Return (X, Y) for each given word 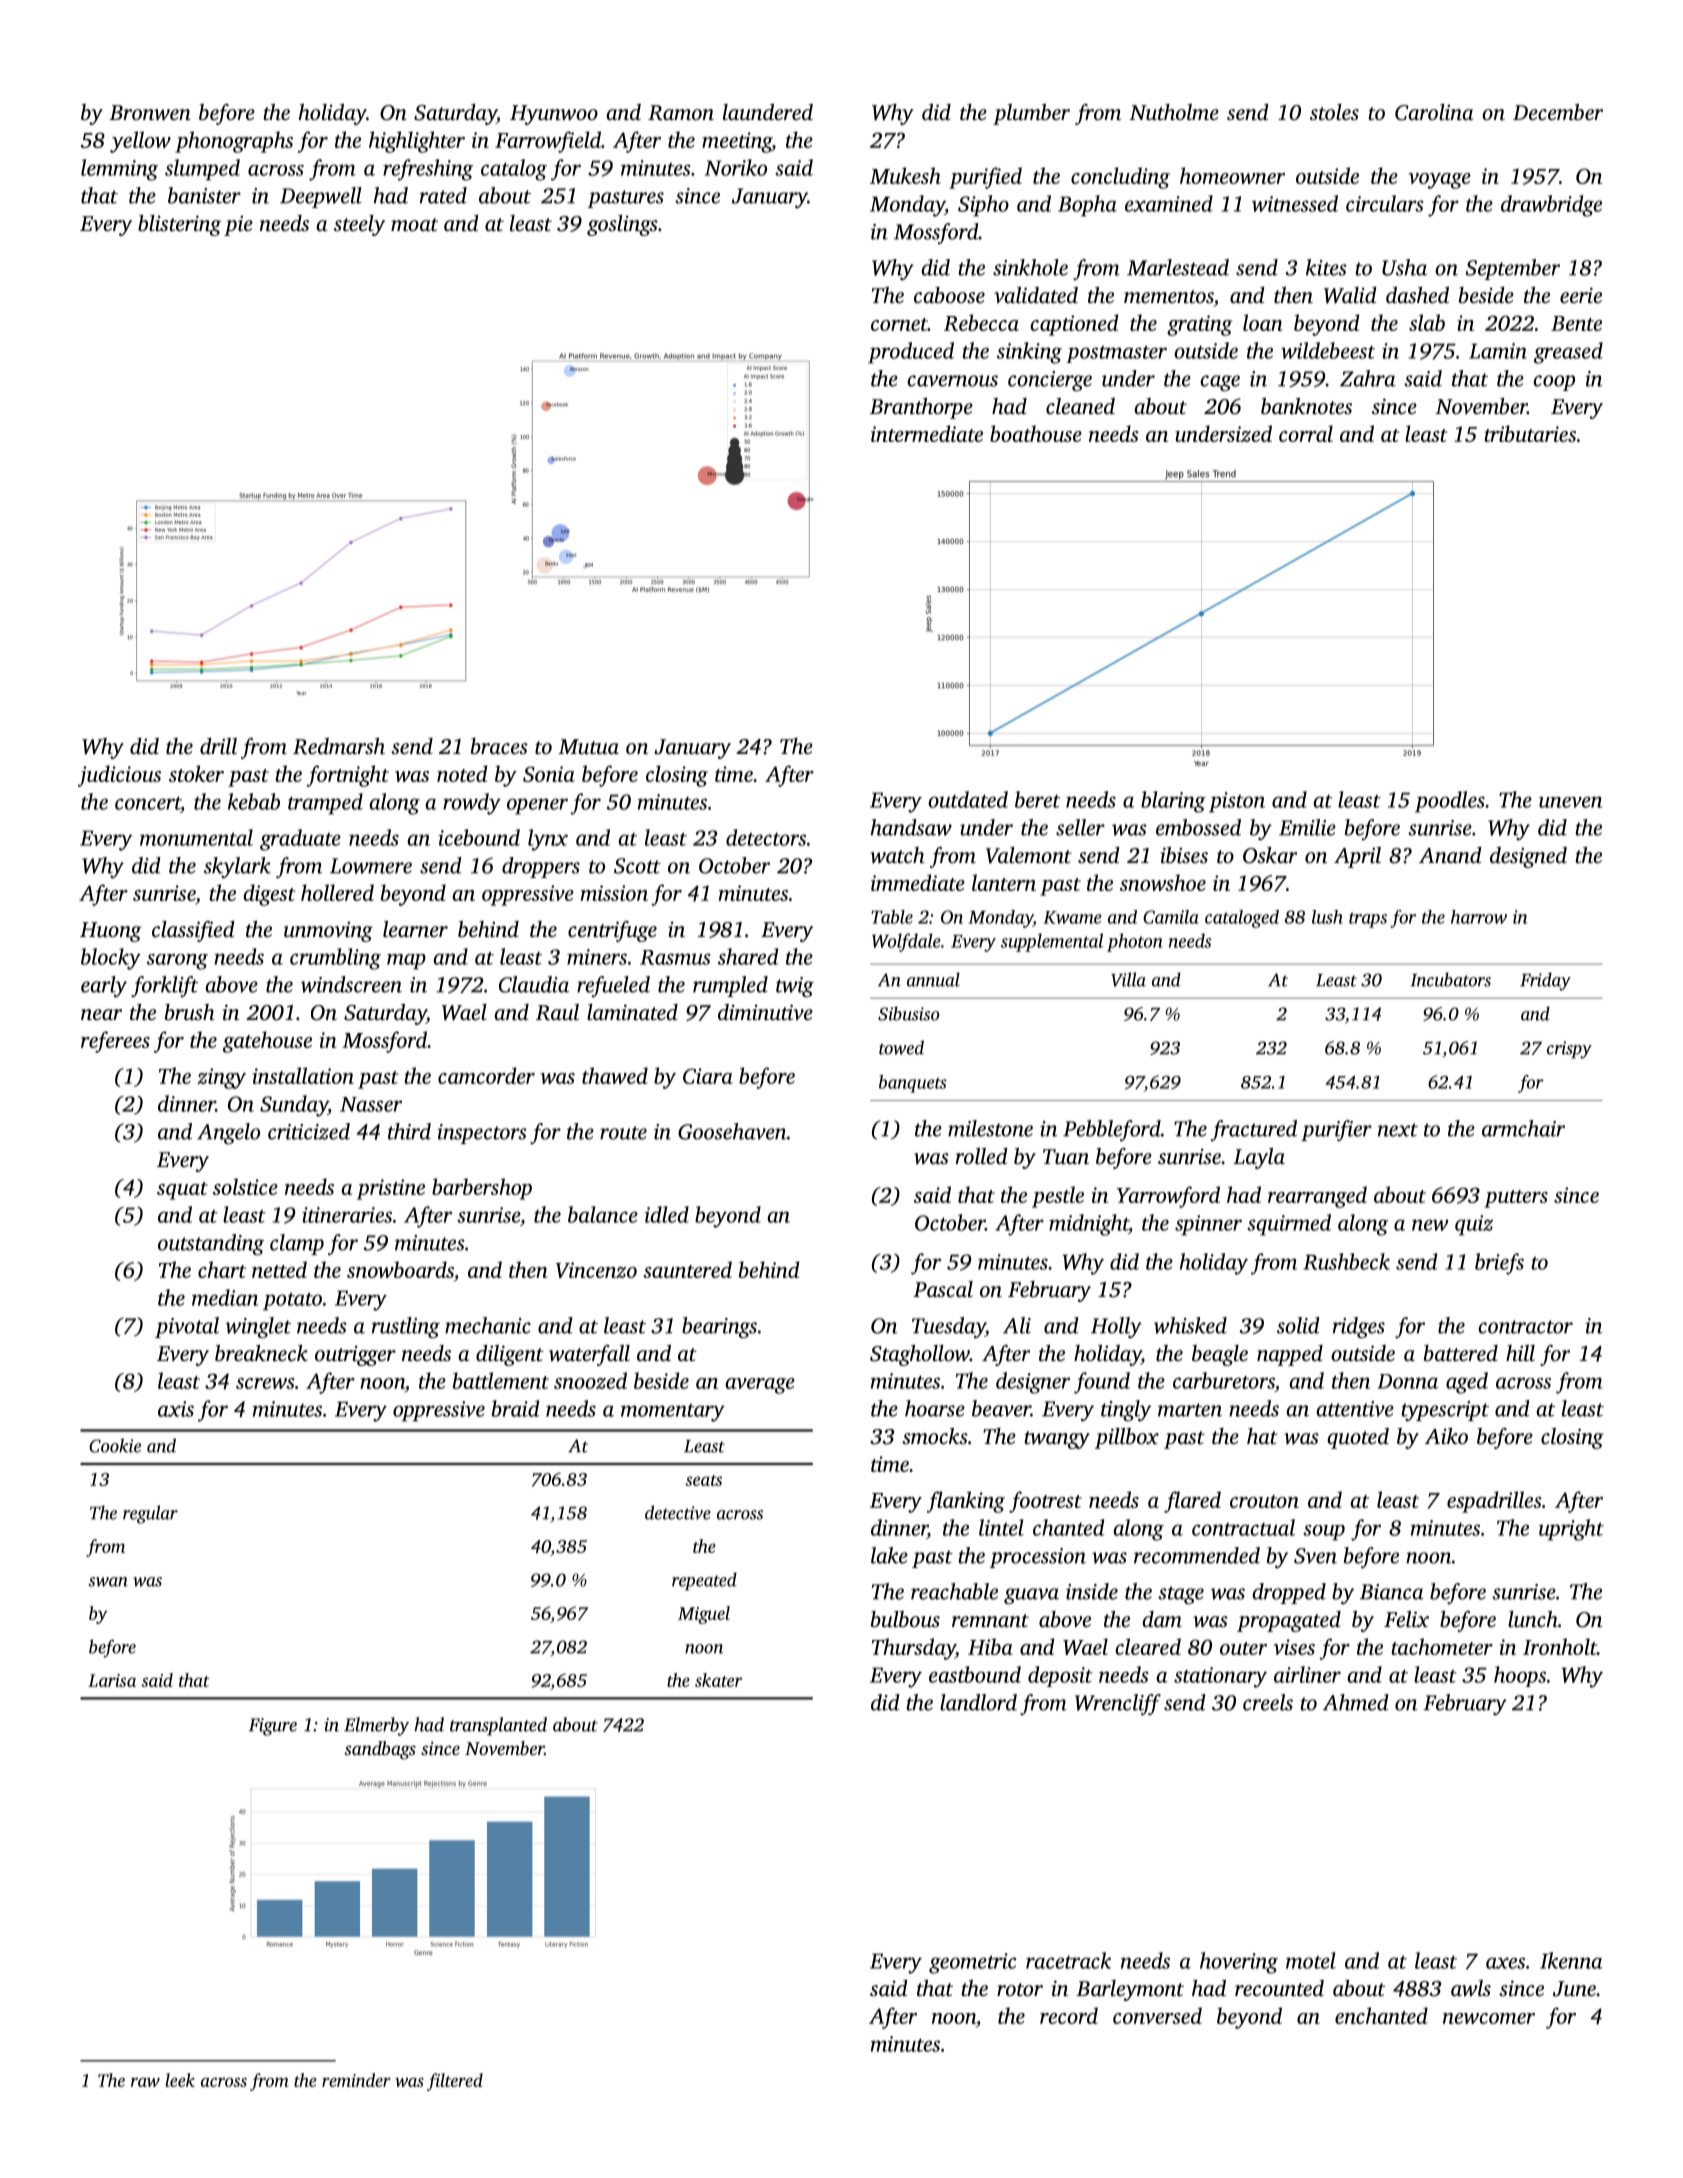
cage (1220, 383)
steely (359, 225)
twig (795, 987)
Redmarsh (339, 746)
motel (1311, 1960)
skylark (237, 868)
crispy (1569, 1050)
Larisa (112, 1680)
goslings (622, 225)
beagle (1220, 1355)
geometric (973, 1963)
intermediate (927, 433)
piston (1237, 802)
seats (703, 1480)
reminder (356, 2080)
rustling (406, 1328)
